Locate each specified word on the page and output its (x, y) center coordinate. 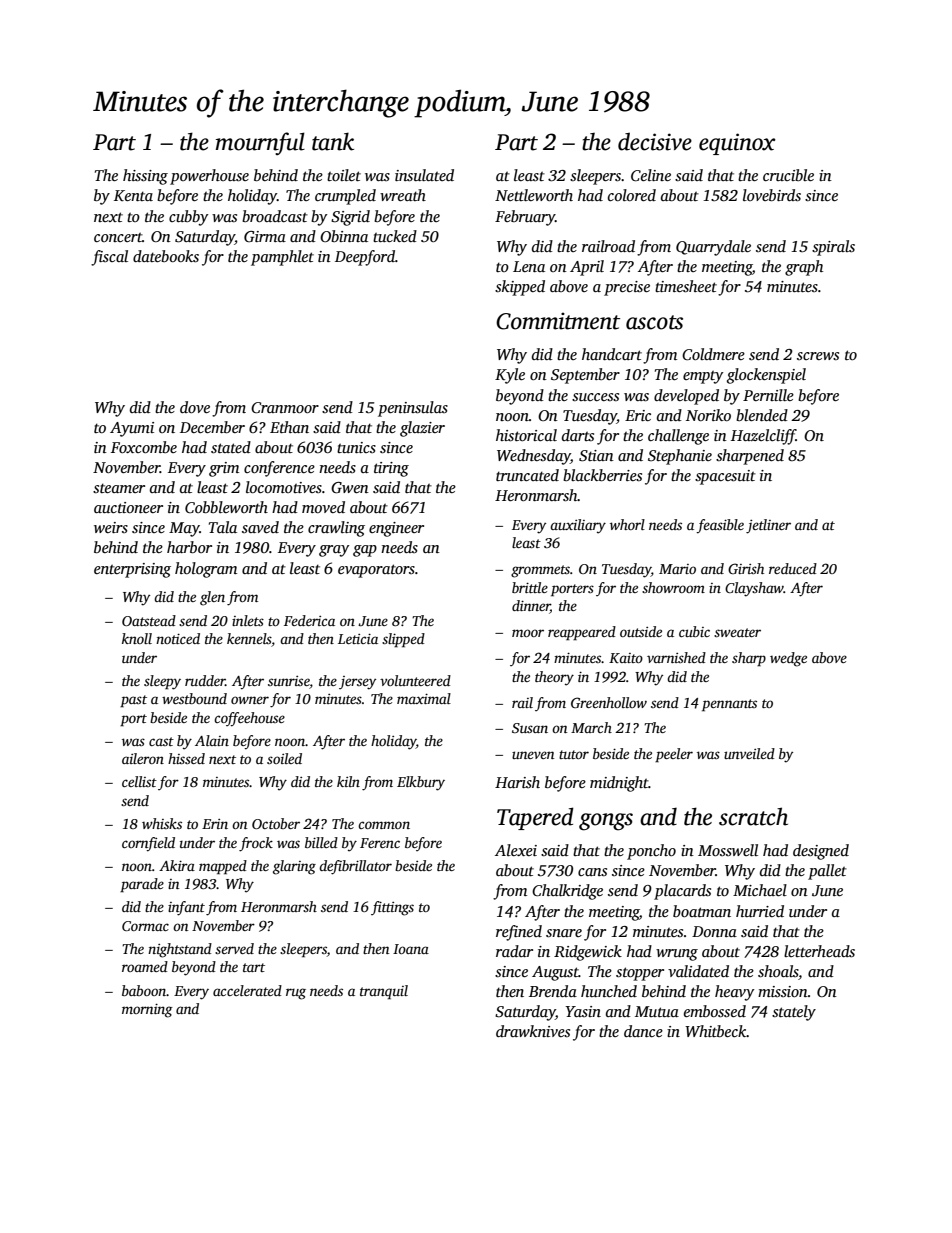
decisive (655, 141)
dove (195, 407)
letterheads (819, 951)
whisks (162, 823)
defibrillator (355, 867)
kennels (249, 638)
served (234, 948)
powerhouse (209, 177)
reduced (793, 568)
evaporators (376, 571)
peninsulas (413, 409)
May (184, 529)
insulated (424, 175)
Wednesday (534, 457)
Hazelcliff (763, 437)
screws (818, 356)
